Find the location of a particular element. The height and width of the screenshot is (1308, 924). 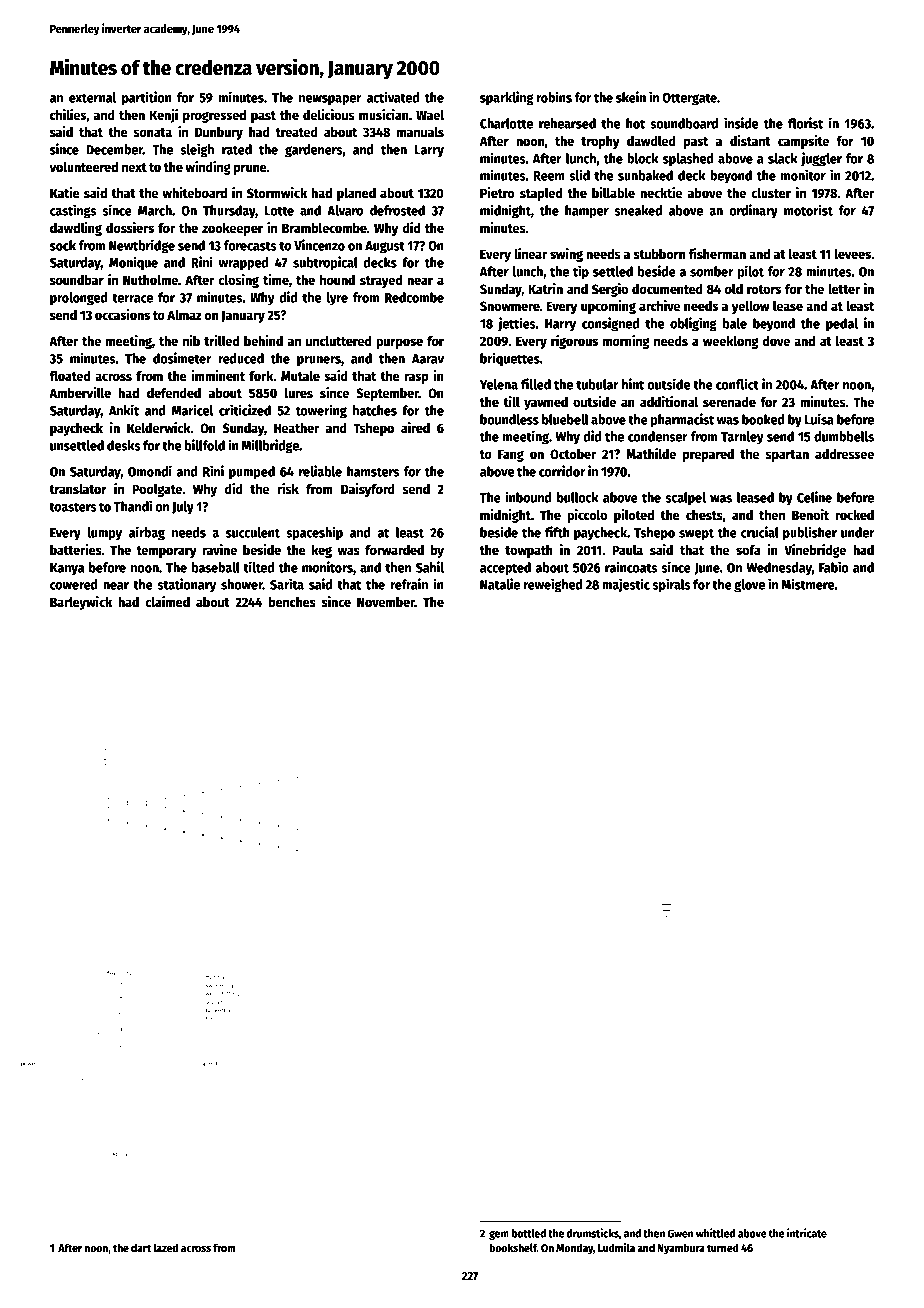

corridor is located at coordinates (562, 471).
